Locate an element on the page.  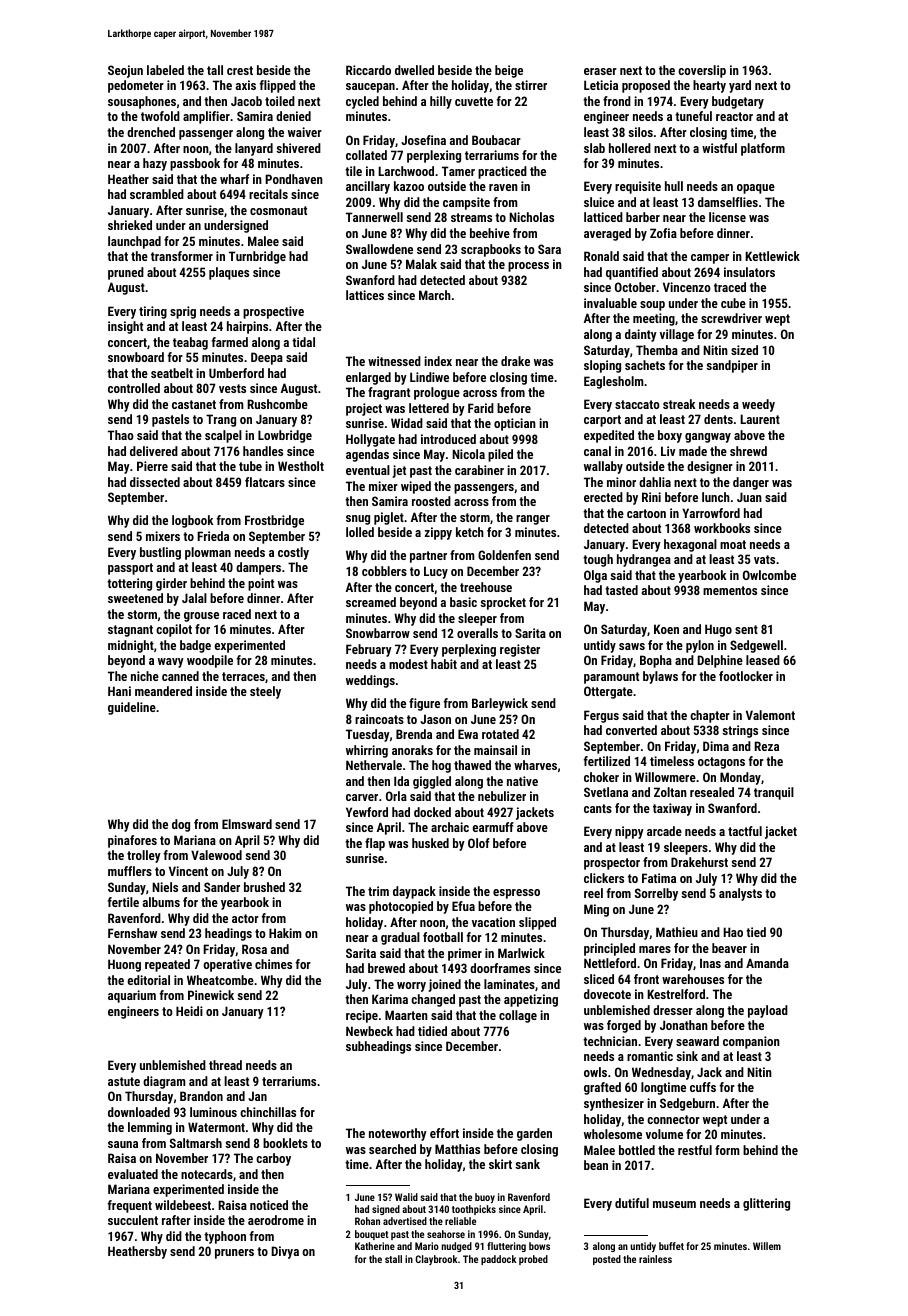
dog is located at coordinates (181, 825).
